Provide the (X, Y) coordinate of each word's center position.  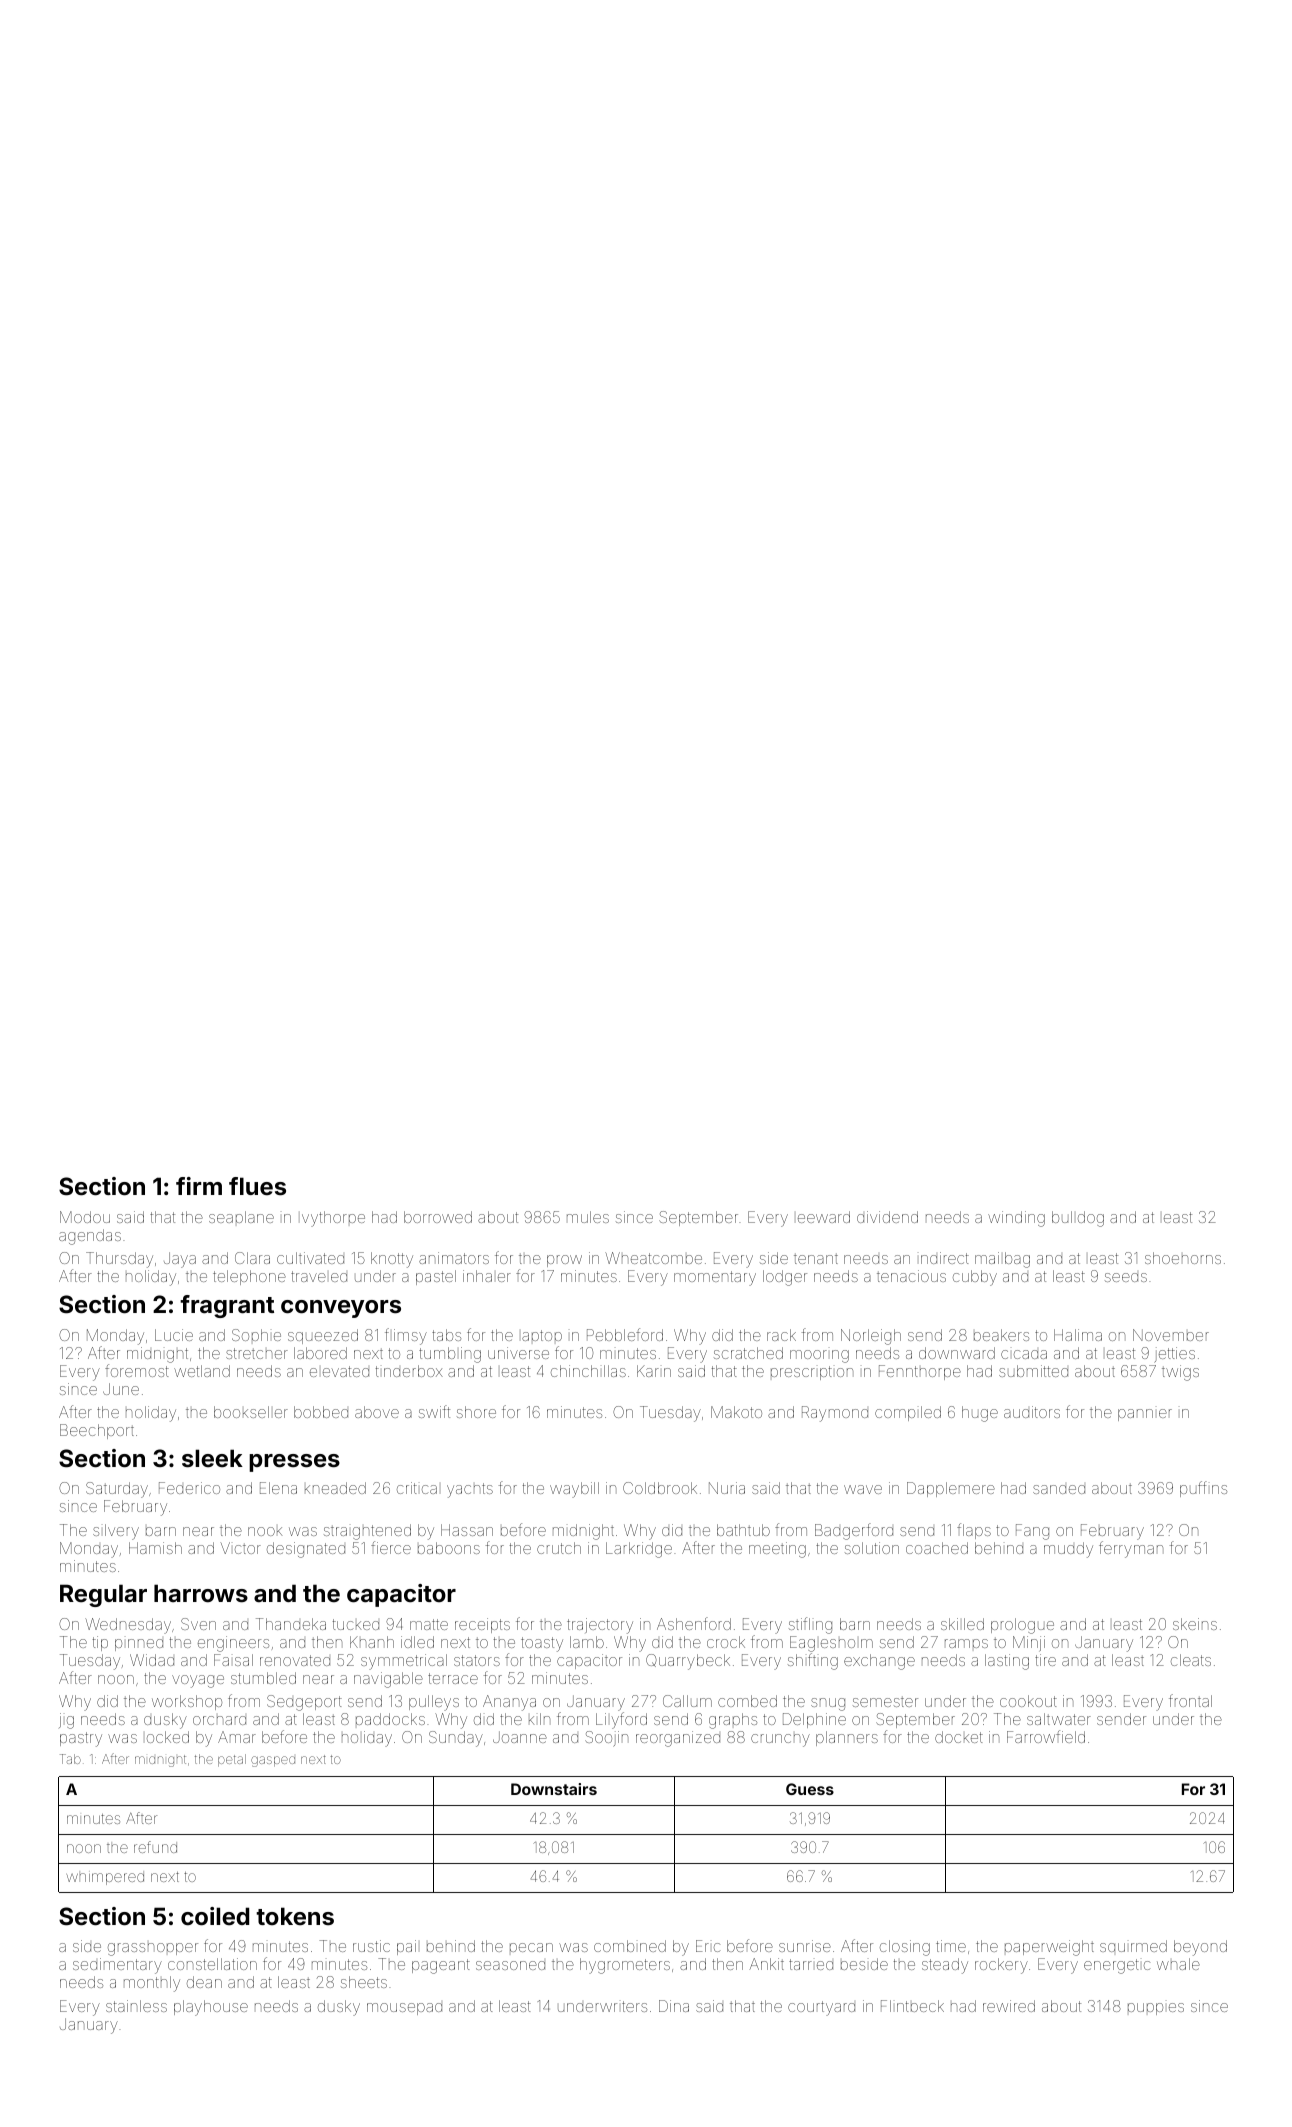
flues (257, 1186)
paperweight (1049, 1948)
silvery (116, 1532)
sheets (364, 1982)
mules (588, 1217)
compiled (908, 1413)
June (121, 1389)
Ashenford (694, 1623)
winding (1016, 1219)
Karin (654, 1371)
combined (630, 1946)
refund (155, 1847)
